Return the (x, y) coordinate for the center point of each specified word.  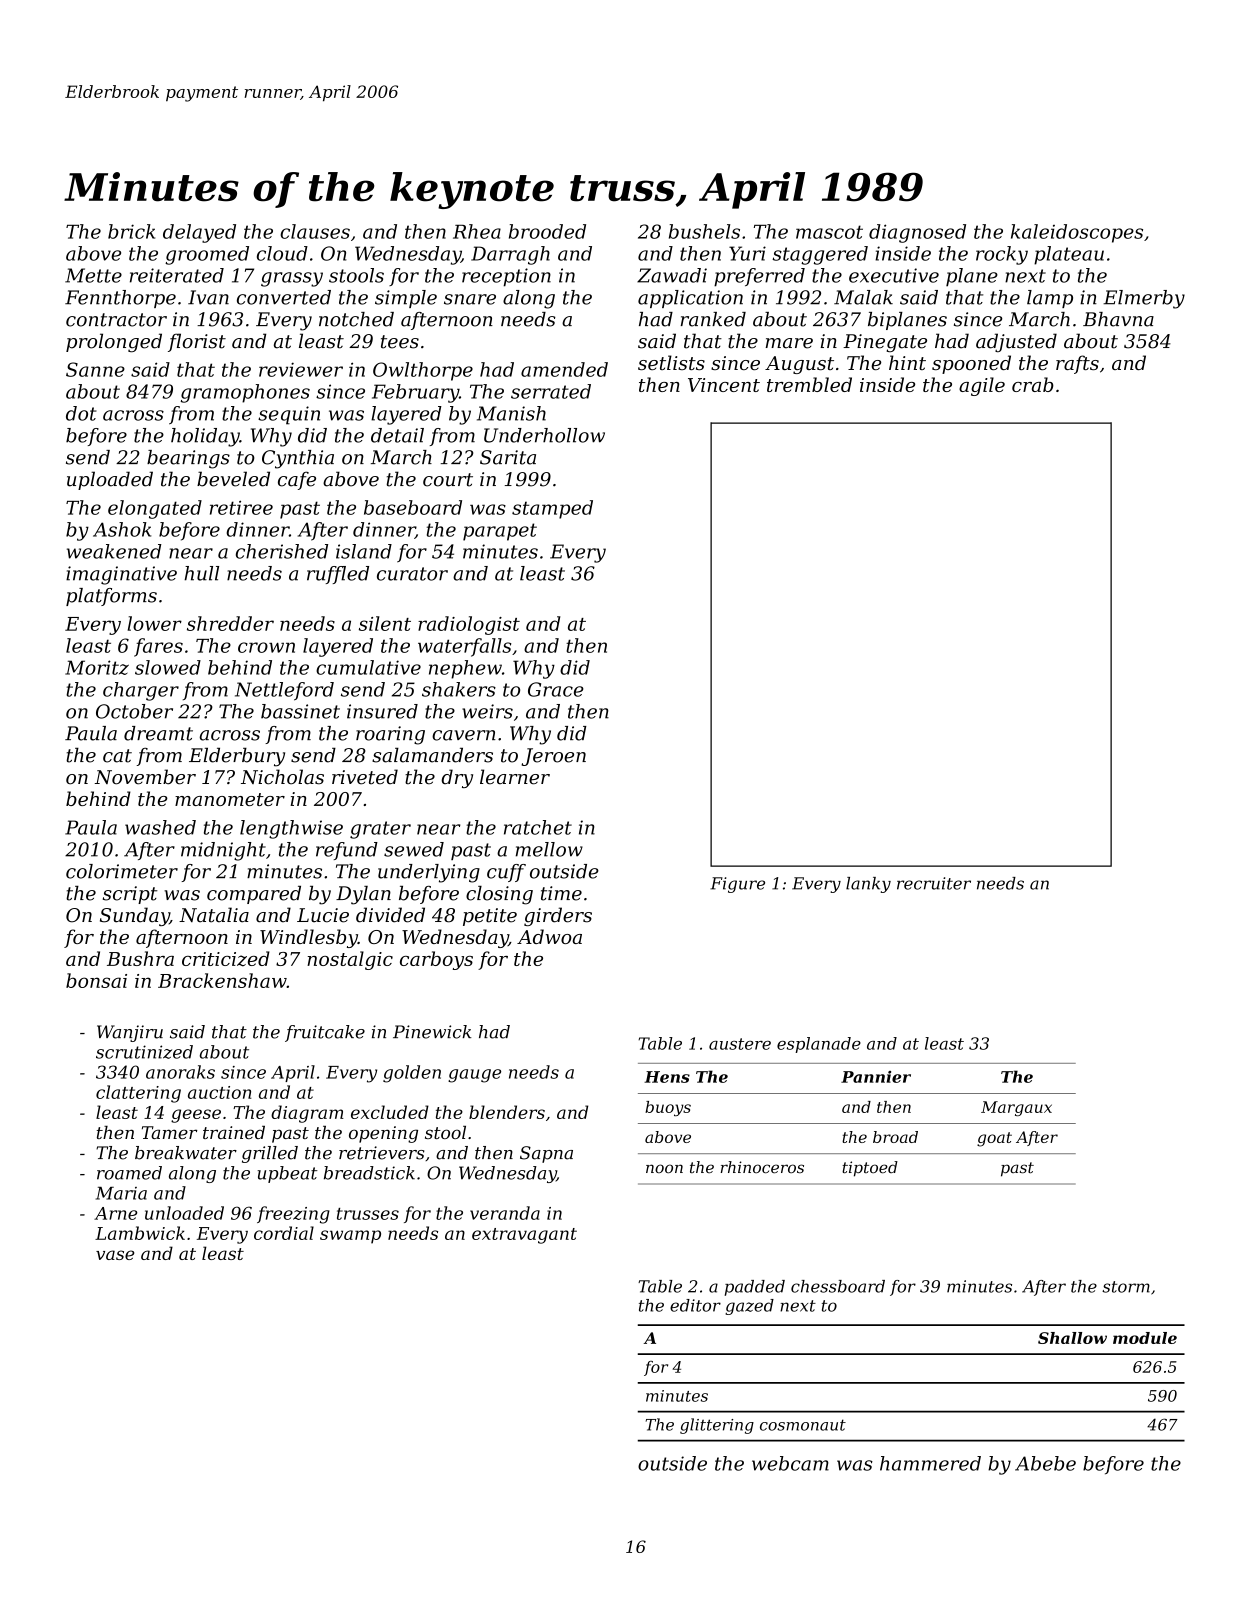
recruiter (934, 883)
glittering (717, 1426)
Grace (556, 689)
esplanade (819, 1045)
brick (131, 231)
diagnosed (917, 233)
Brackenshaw (222, 980)
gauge (474, 1076)
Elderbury (237, 757)
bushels (704, 231)
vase (115, 1255)
